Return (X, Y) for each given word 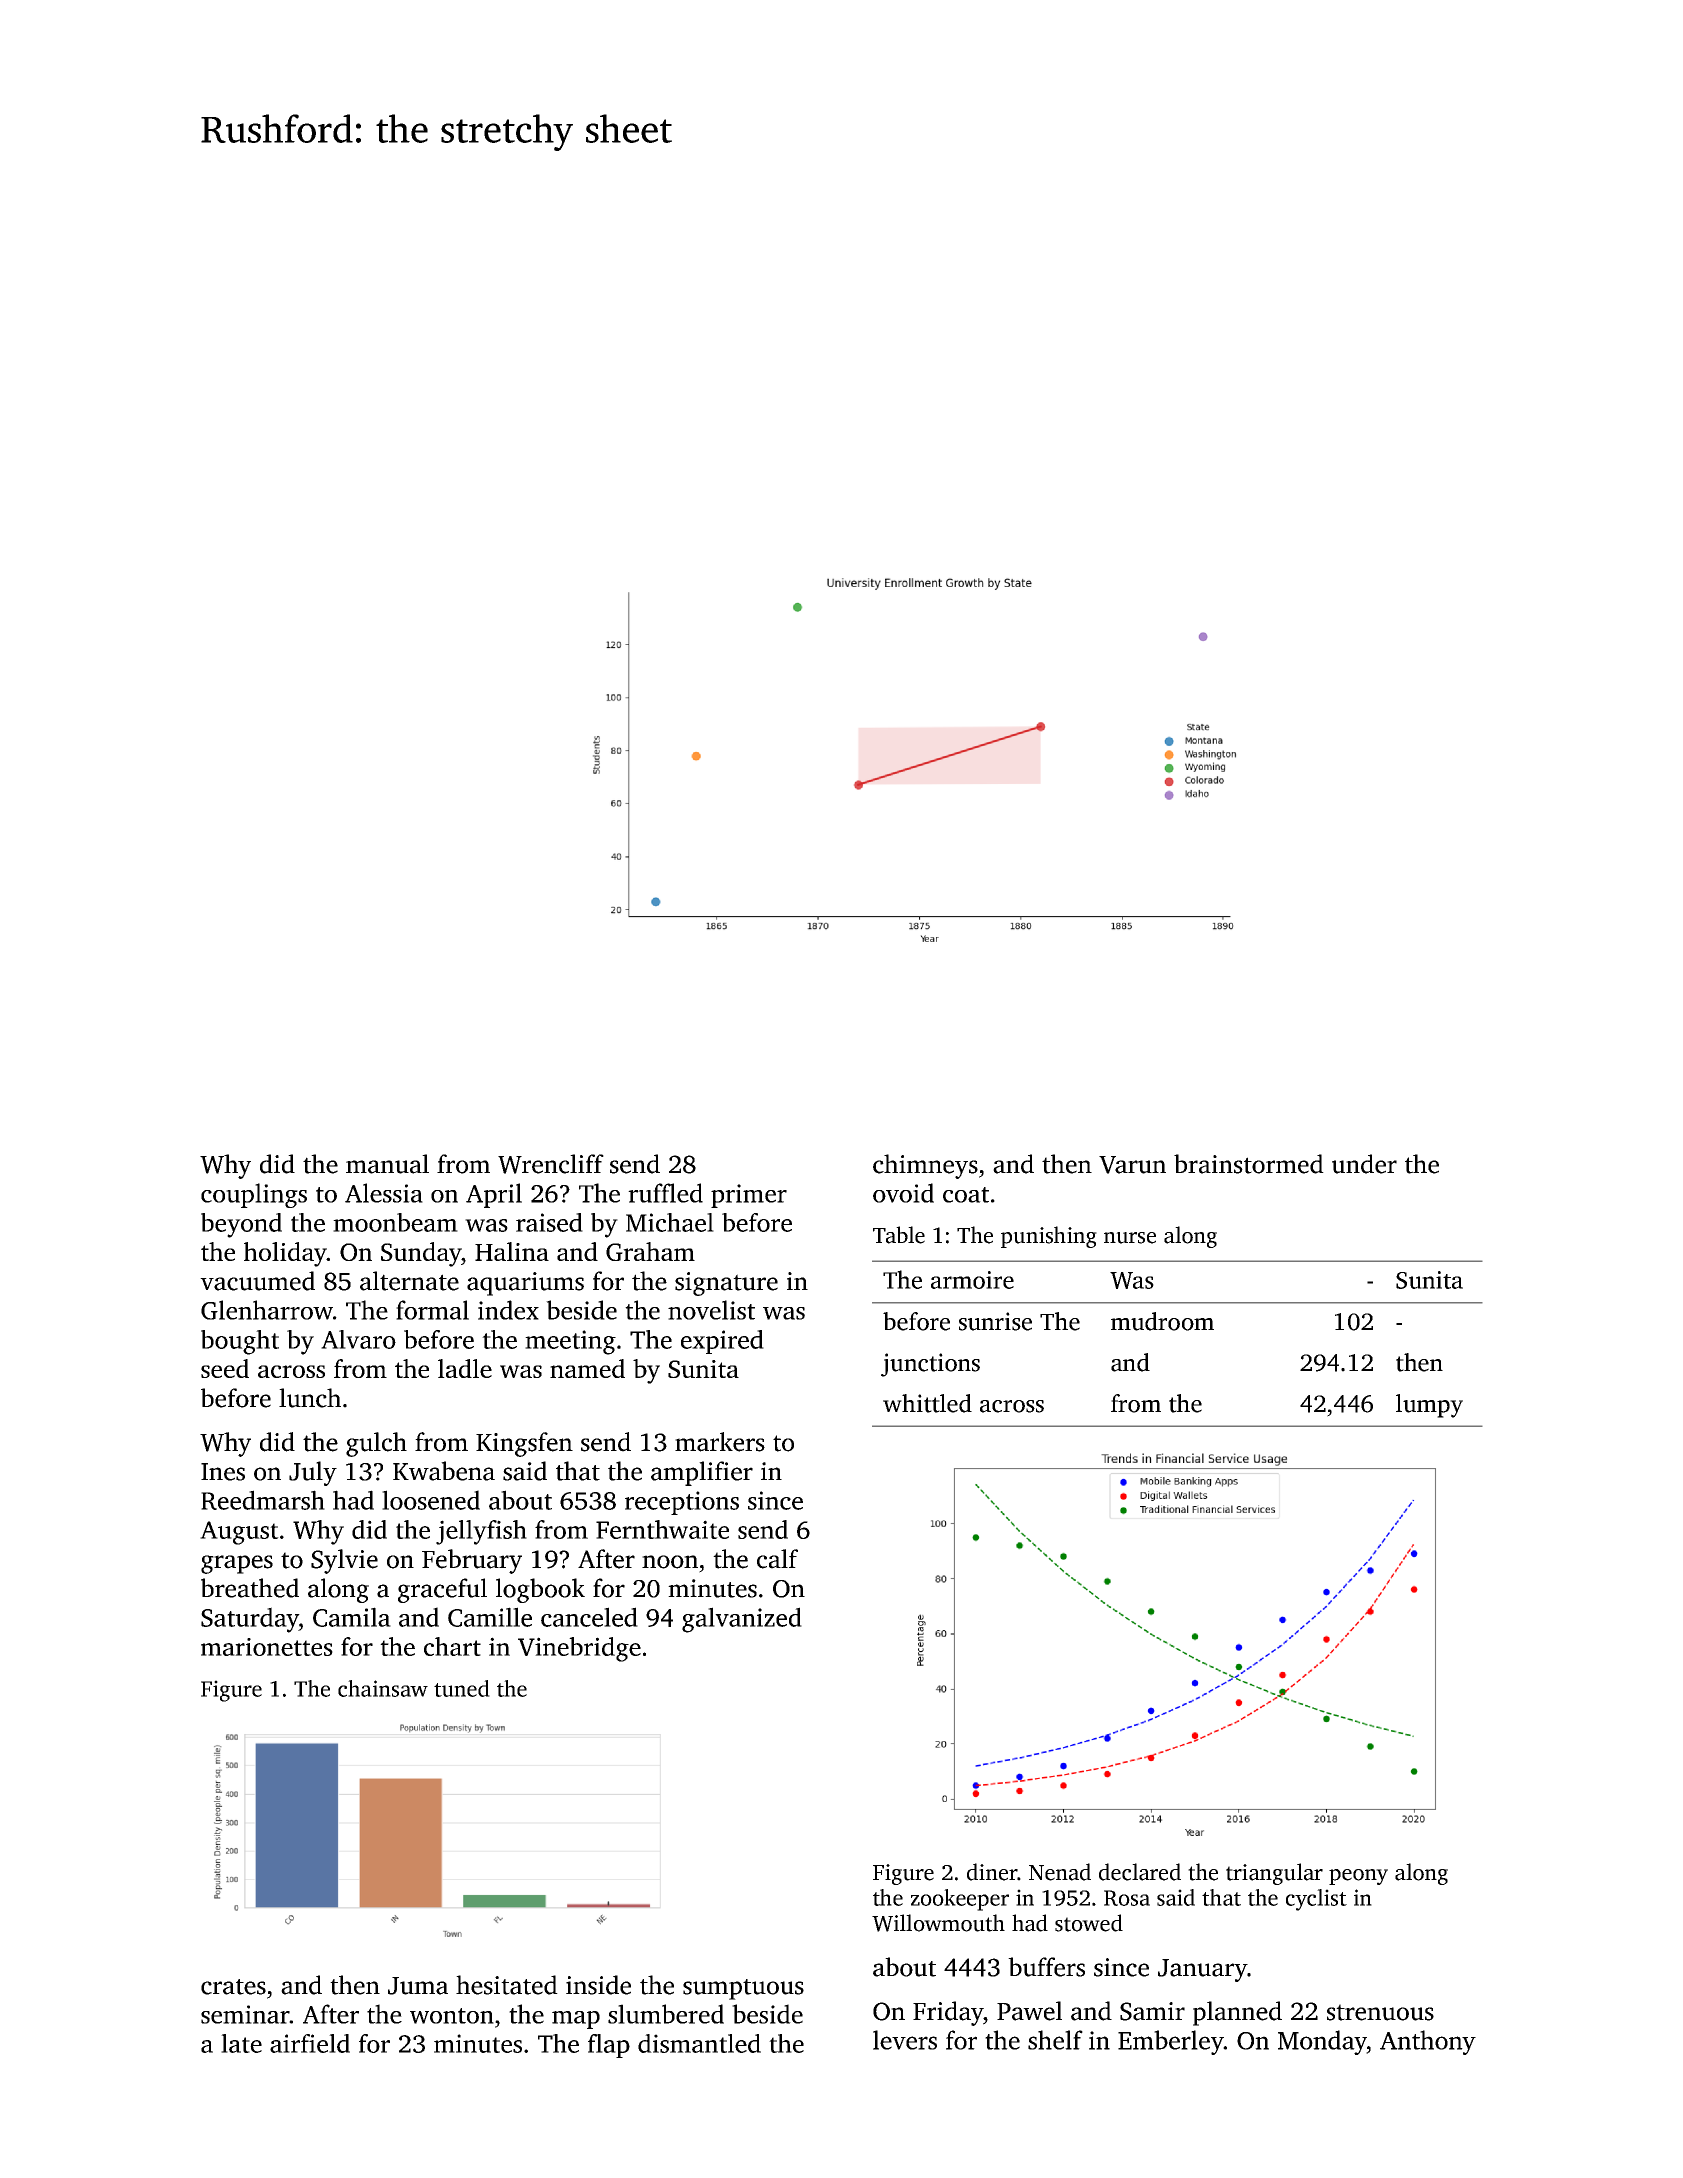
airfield (310, 2043)
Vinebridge (579, 1649)
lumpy (1429, 1406)
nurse (1130, 1238)
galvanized (742, 1620)
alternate (409, 1281)
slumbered (666, 2014)
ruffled (665, 1193)
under (1364, 1164)
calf (777, 1559)
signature (726, 1284)
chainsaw (383, 1688)
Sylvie (344, 1561)
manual (387, 1164)
